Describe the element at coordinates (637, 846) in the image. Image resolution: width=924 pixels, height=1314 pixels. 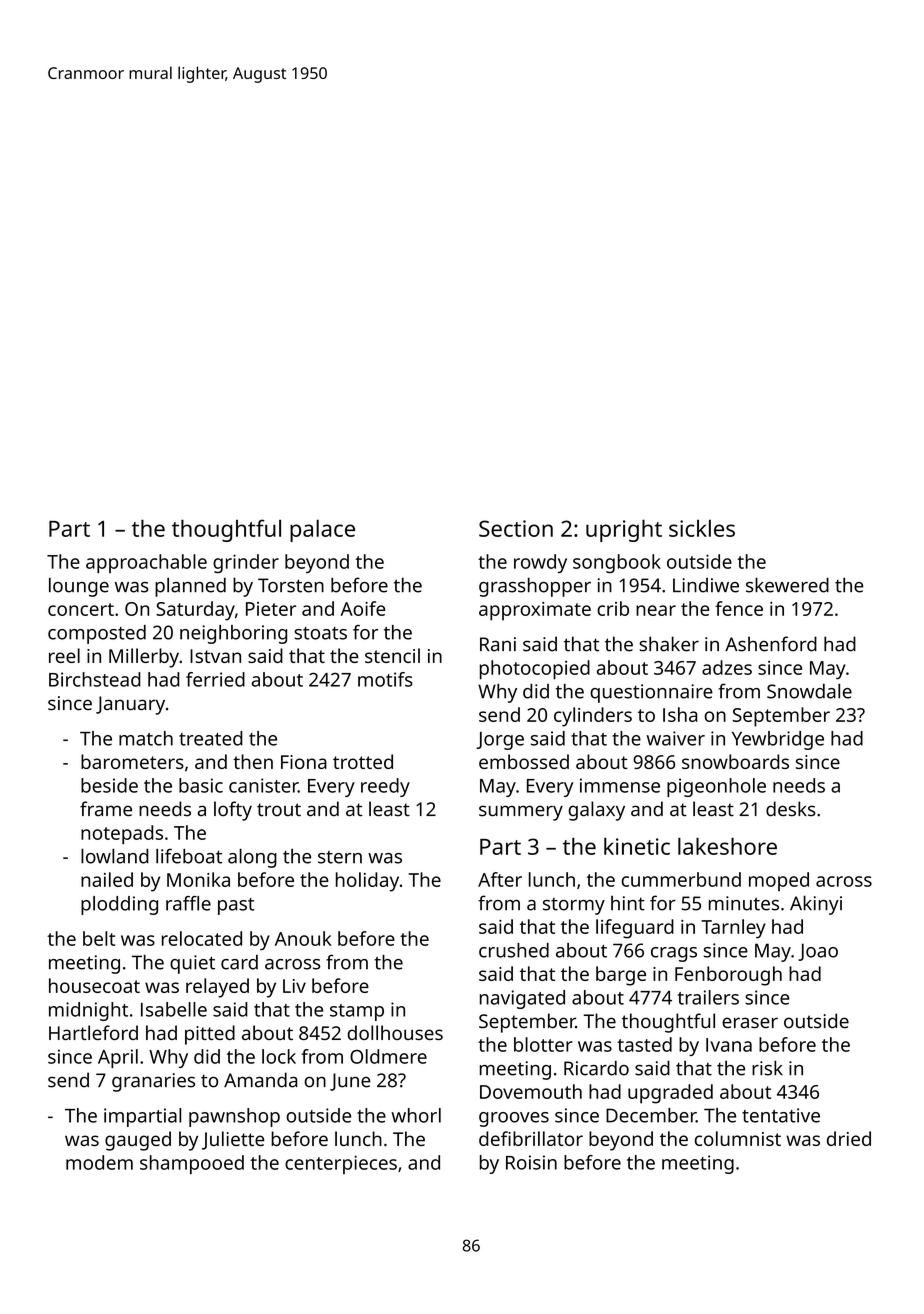
I see `kinetic` at that location.
